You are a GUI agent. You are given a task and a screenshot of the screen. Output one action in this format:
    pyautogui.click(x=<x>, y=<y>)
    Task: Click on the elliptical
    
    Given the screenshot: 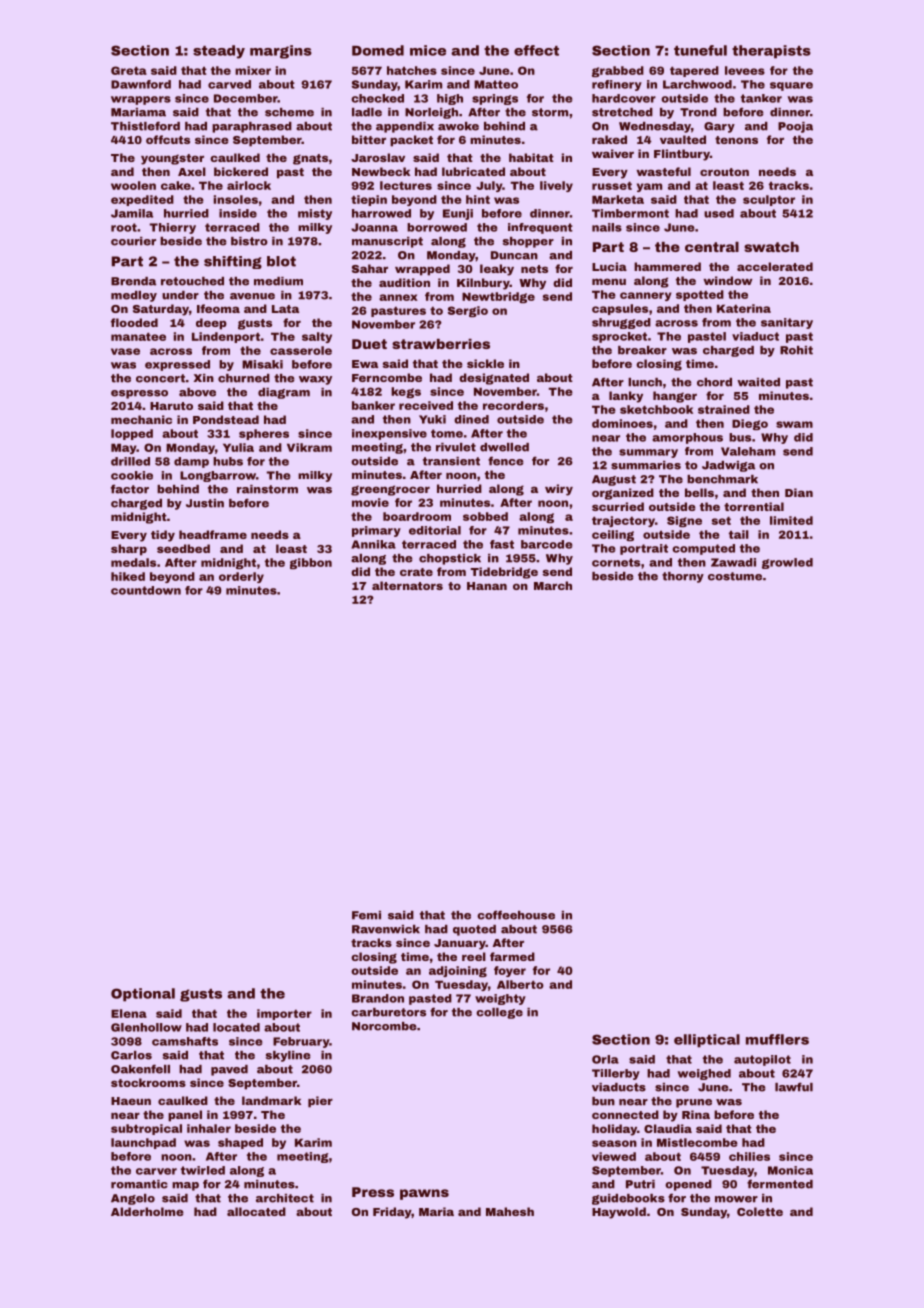 What is the action you would take?
    pyautogui.click(x=707, y=1041)
